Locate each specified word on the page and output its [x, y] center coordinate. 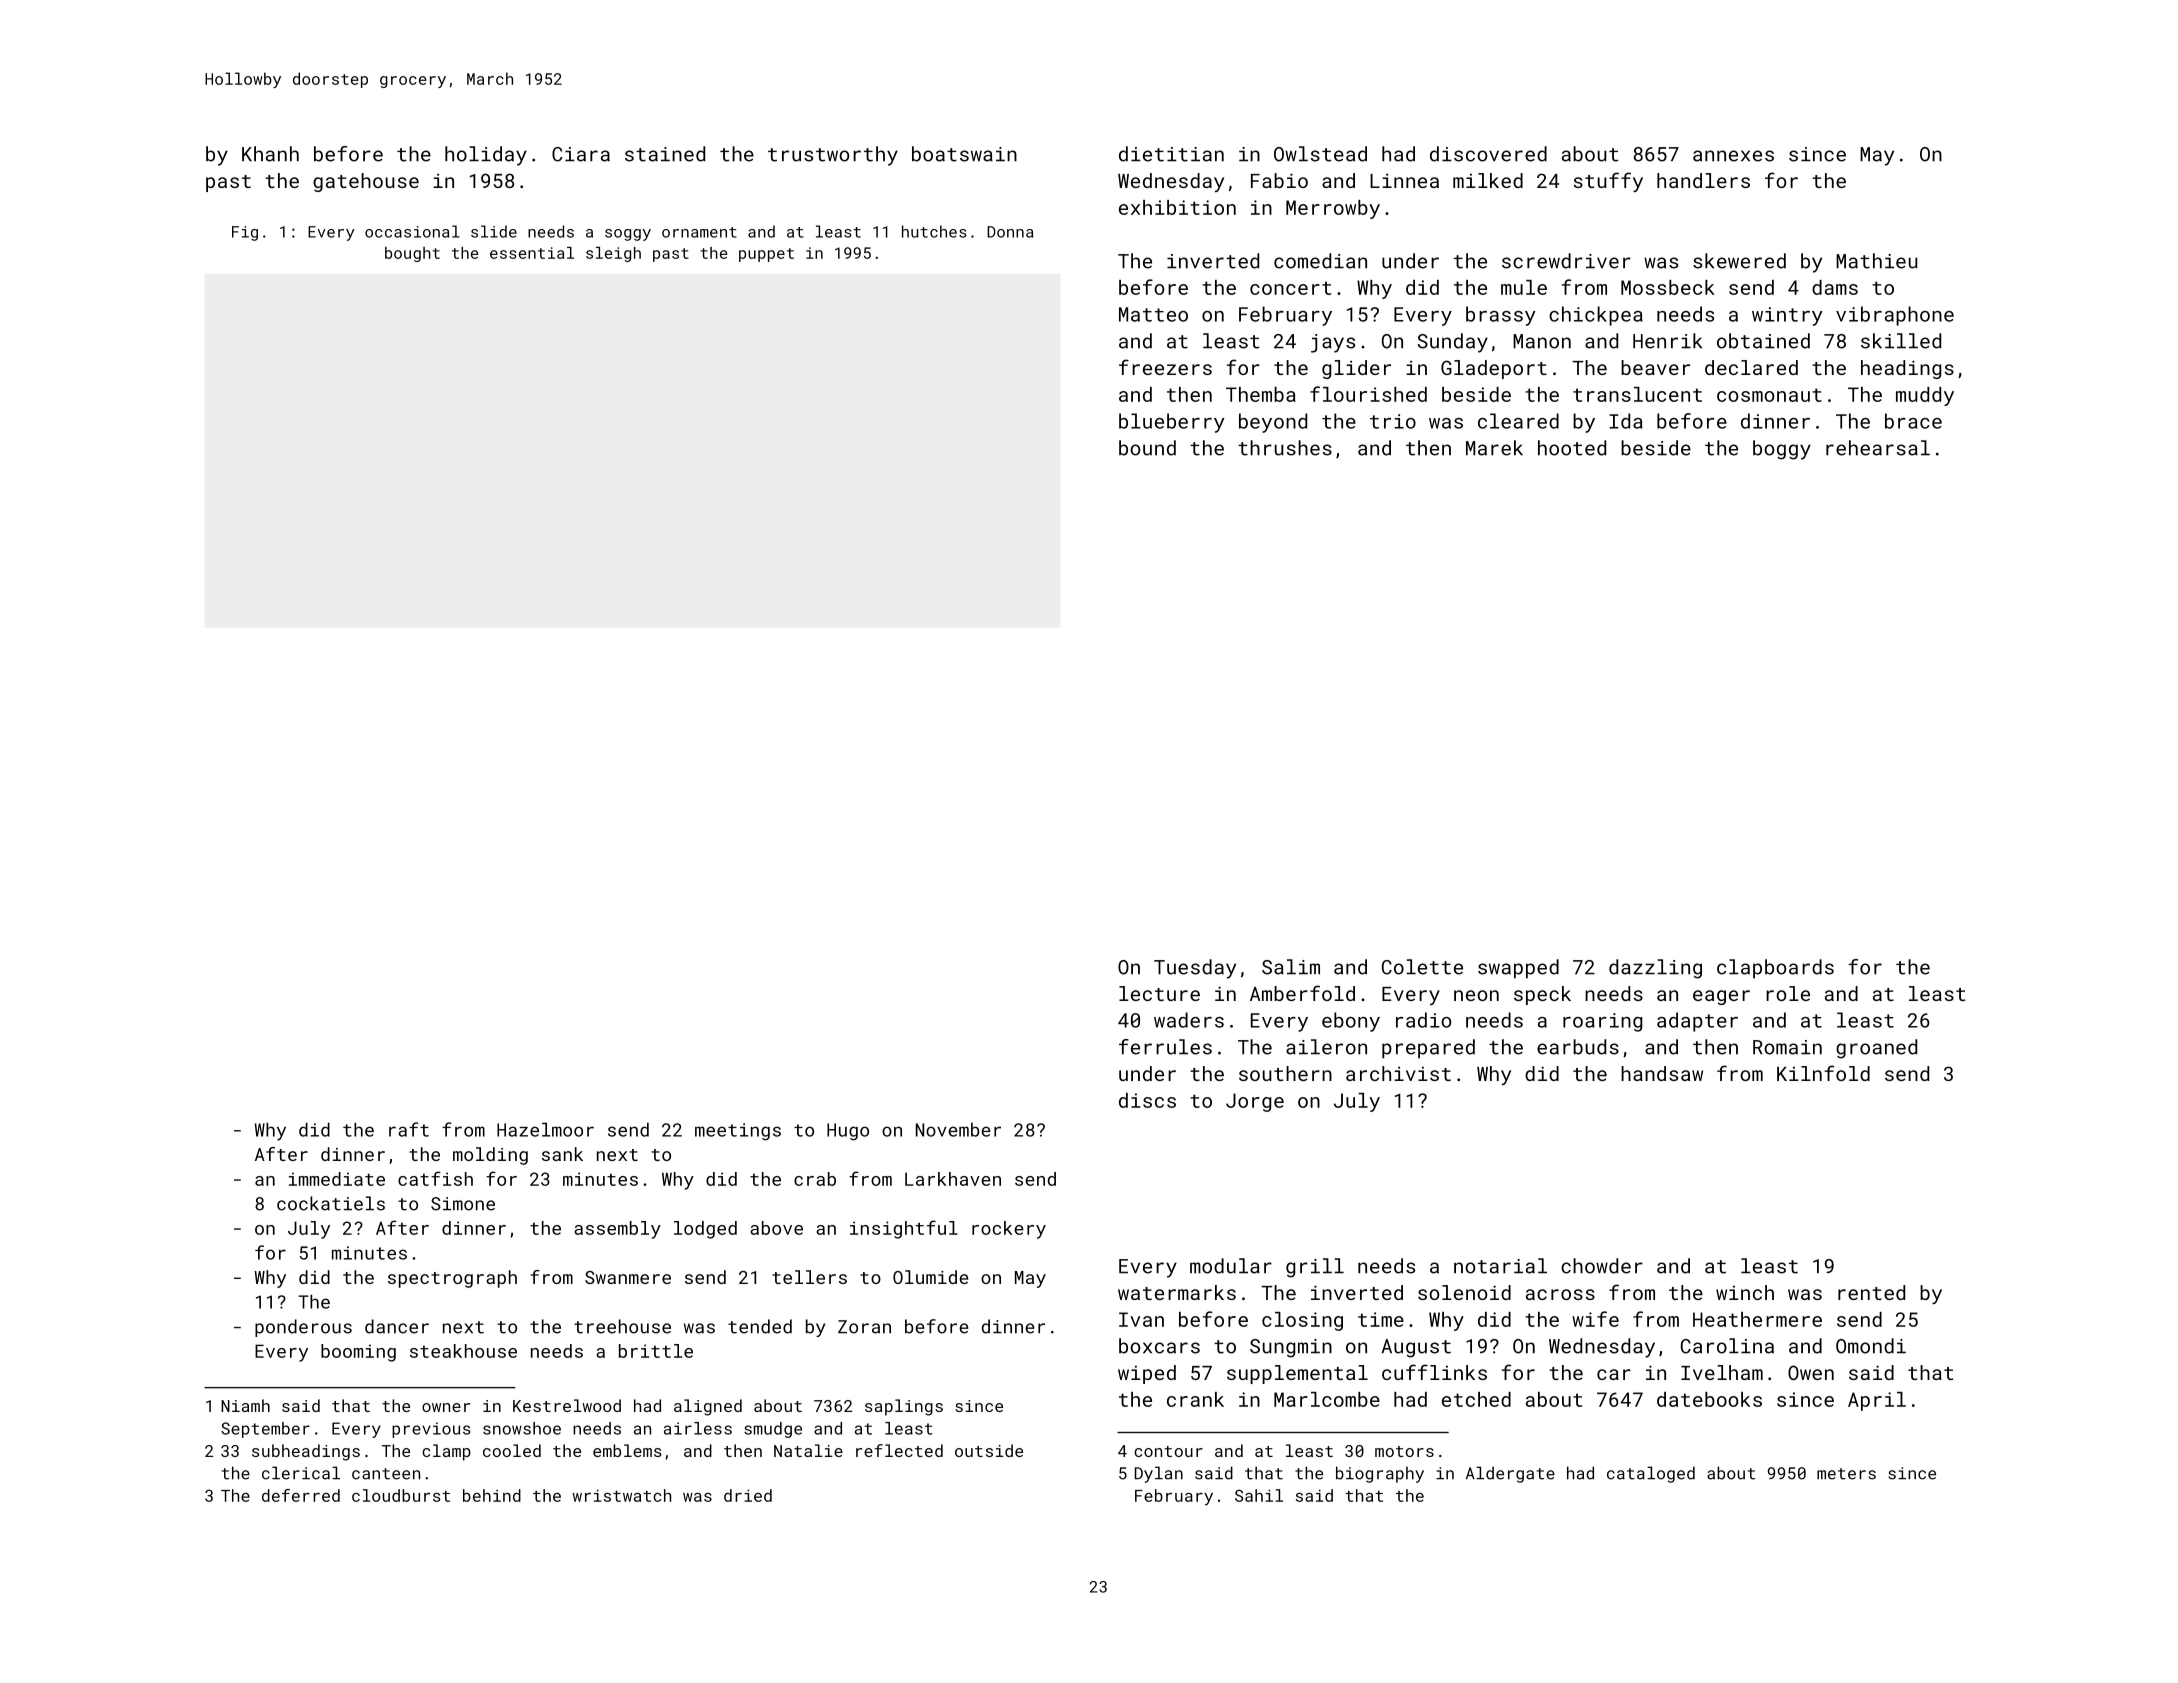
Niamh [245, 1405]
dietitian [1171, 154]
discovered [1488, 154]
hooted [1572, 448]
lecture [1159, 993]
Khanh [270, 154]
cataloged [1651, 1474]
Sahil [1259, 1495]
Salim [1291, 967]
